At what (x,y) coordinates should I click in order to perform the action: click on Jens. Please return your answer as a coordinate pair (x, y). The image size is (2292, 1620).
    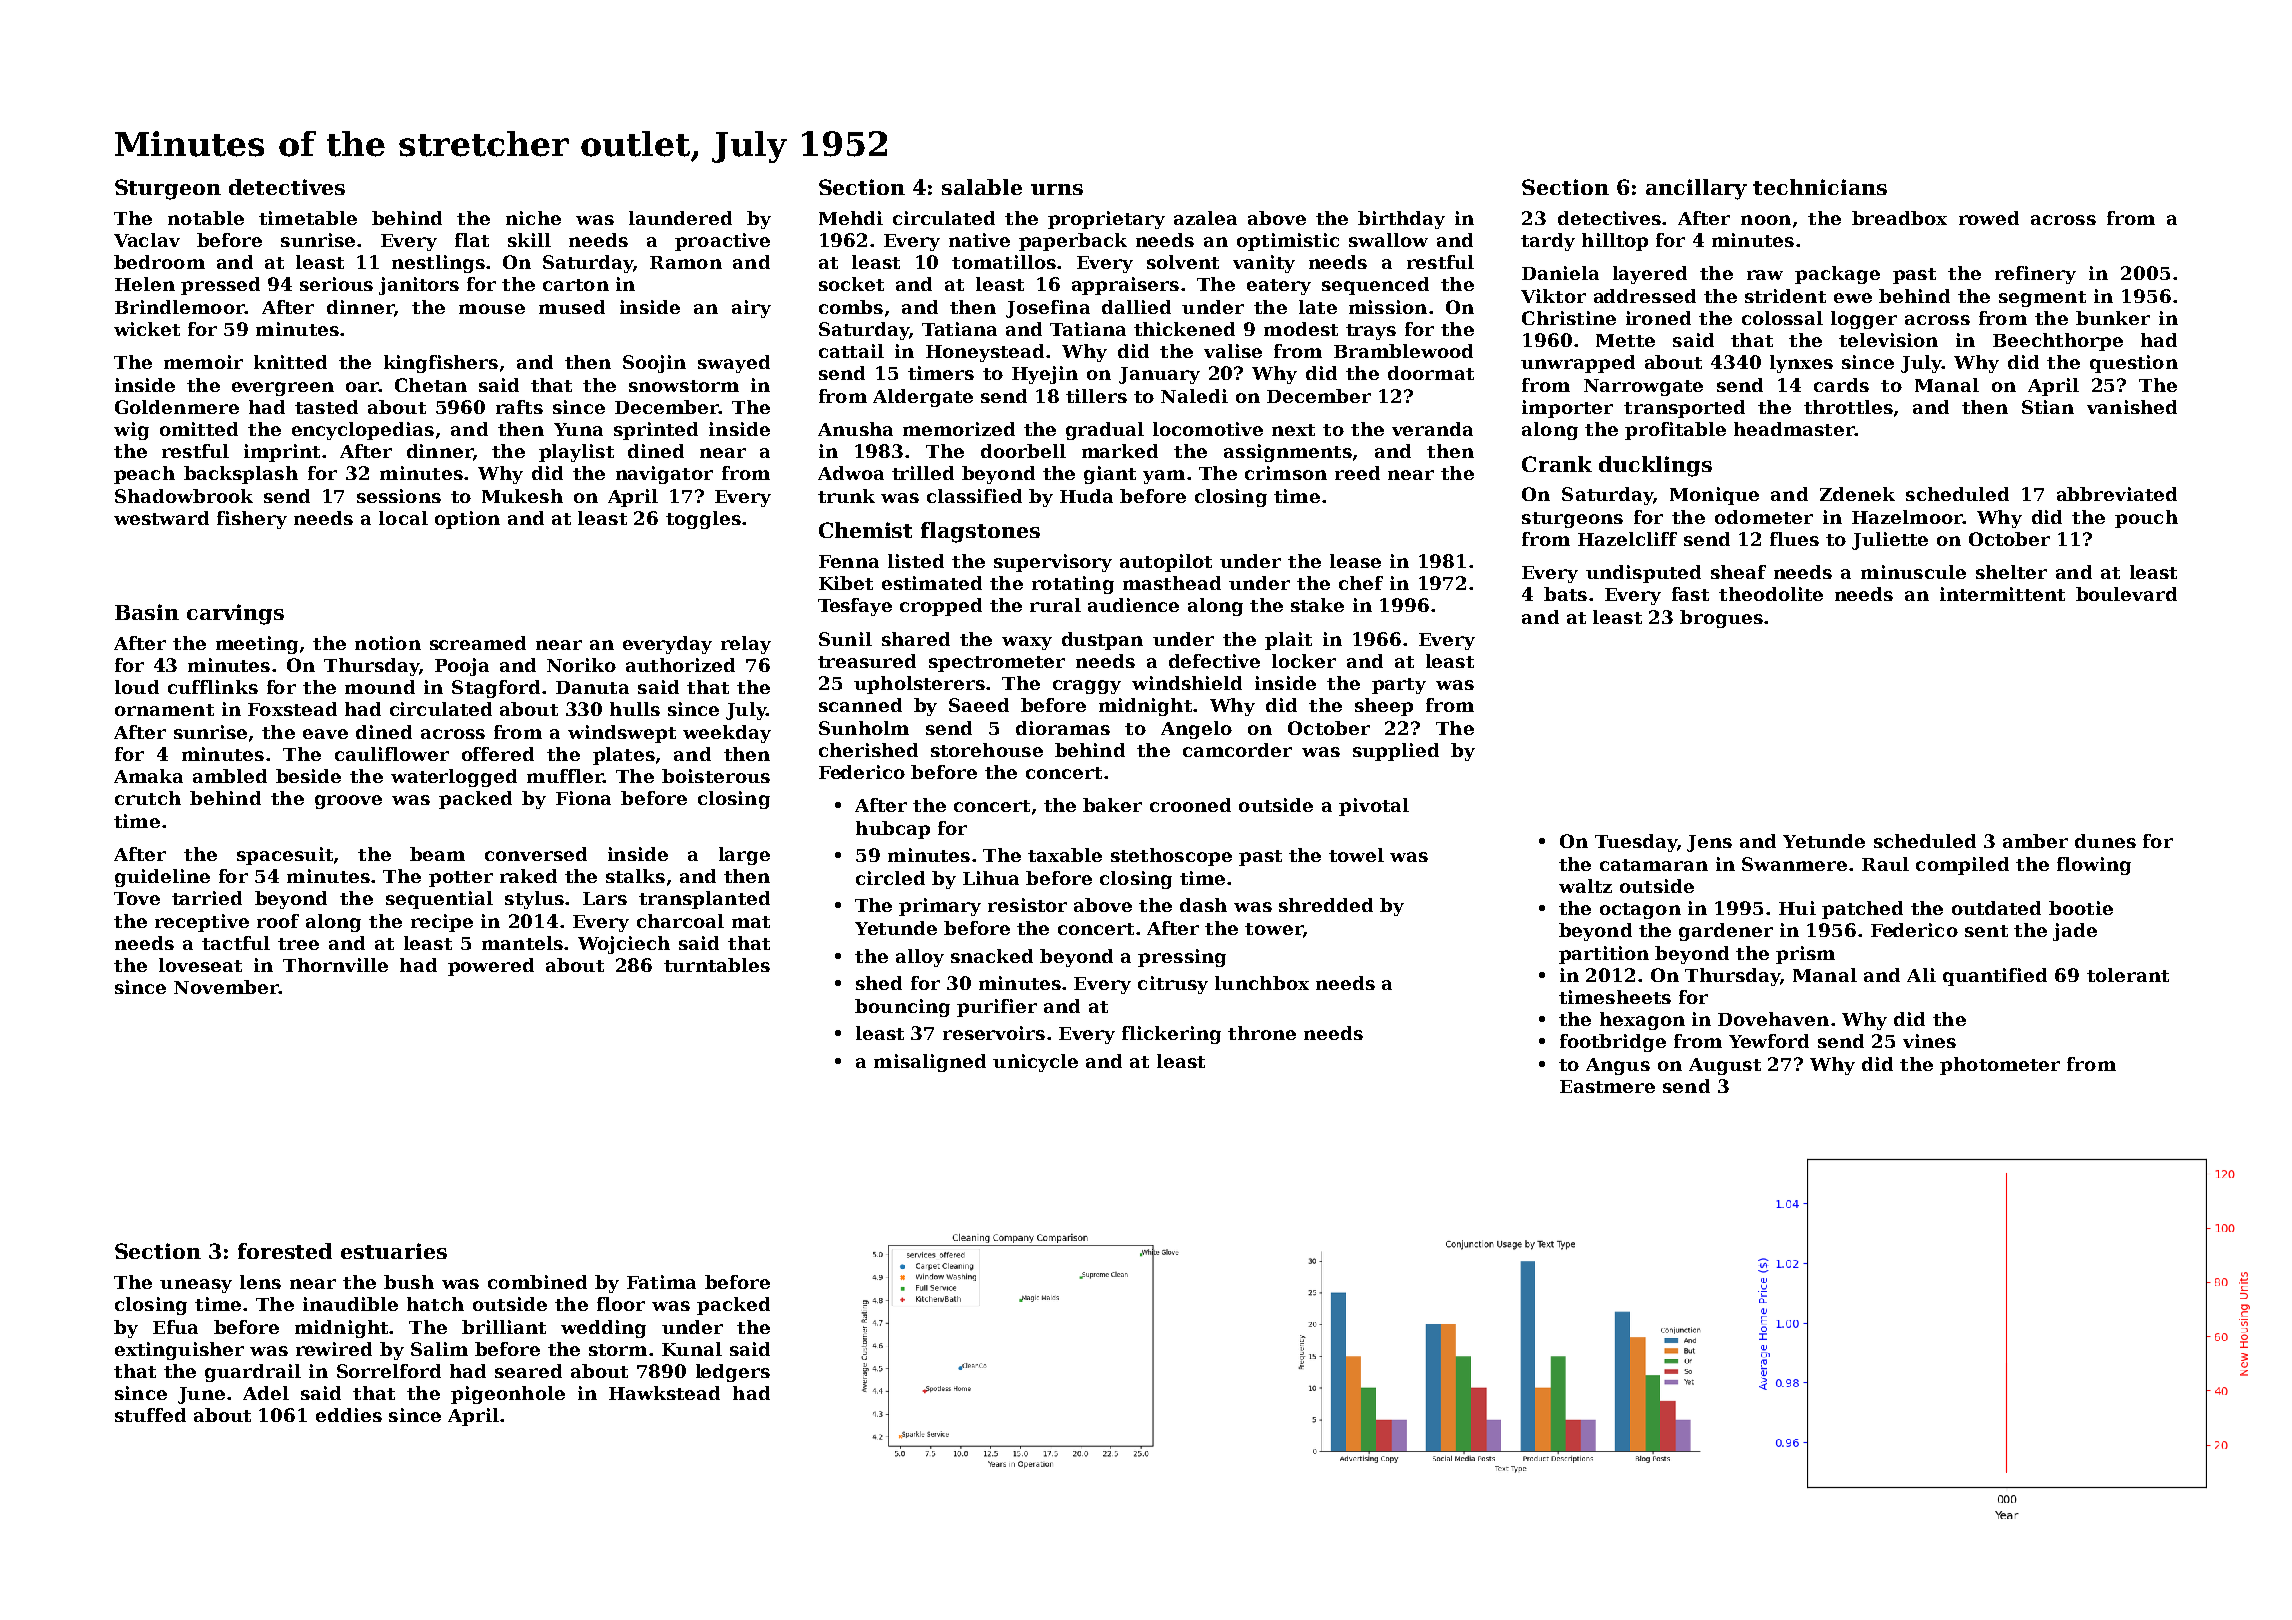
    Looking at the image, I should click on (1709, 843).
